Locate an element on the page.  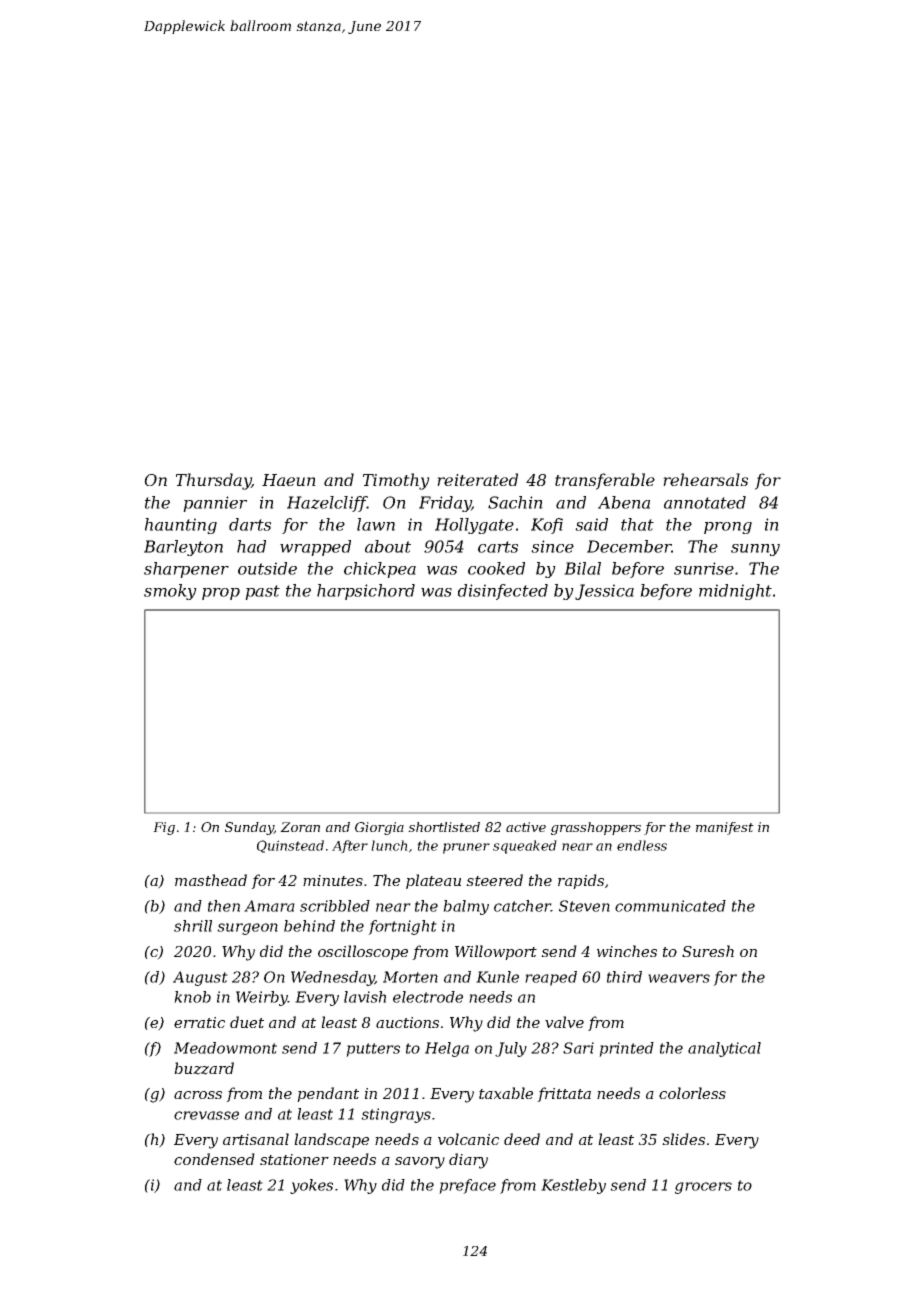
disinfected is located at coordinates (503, 592).
